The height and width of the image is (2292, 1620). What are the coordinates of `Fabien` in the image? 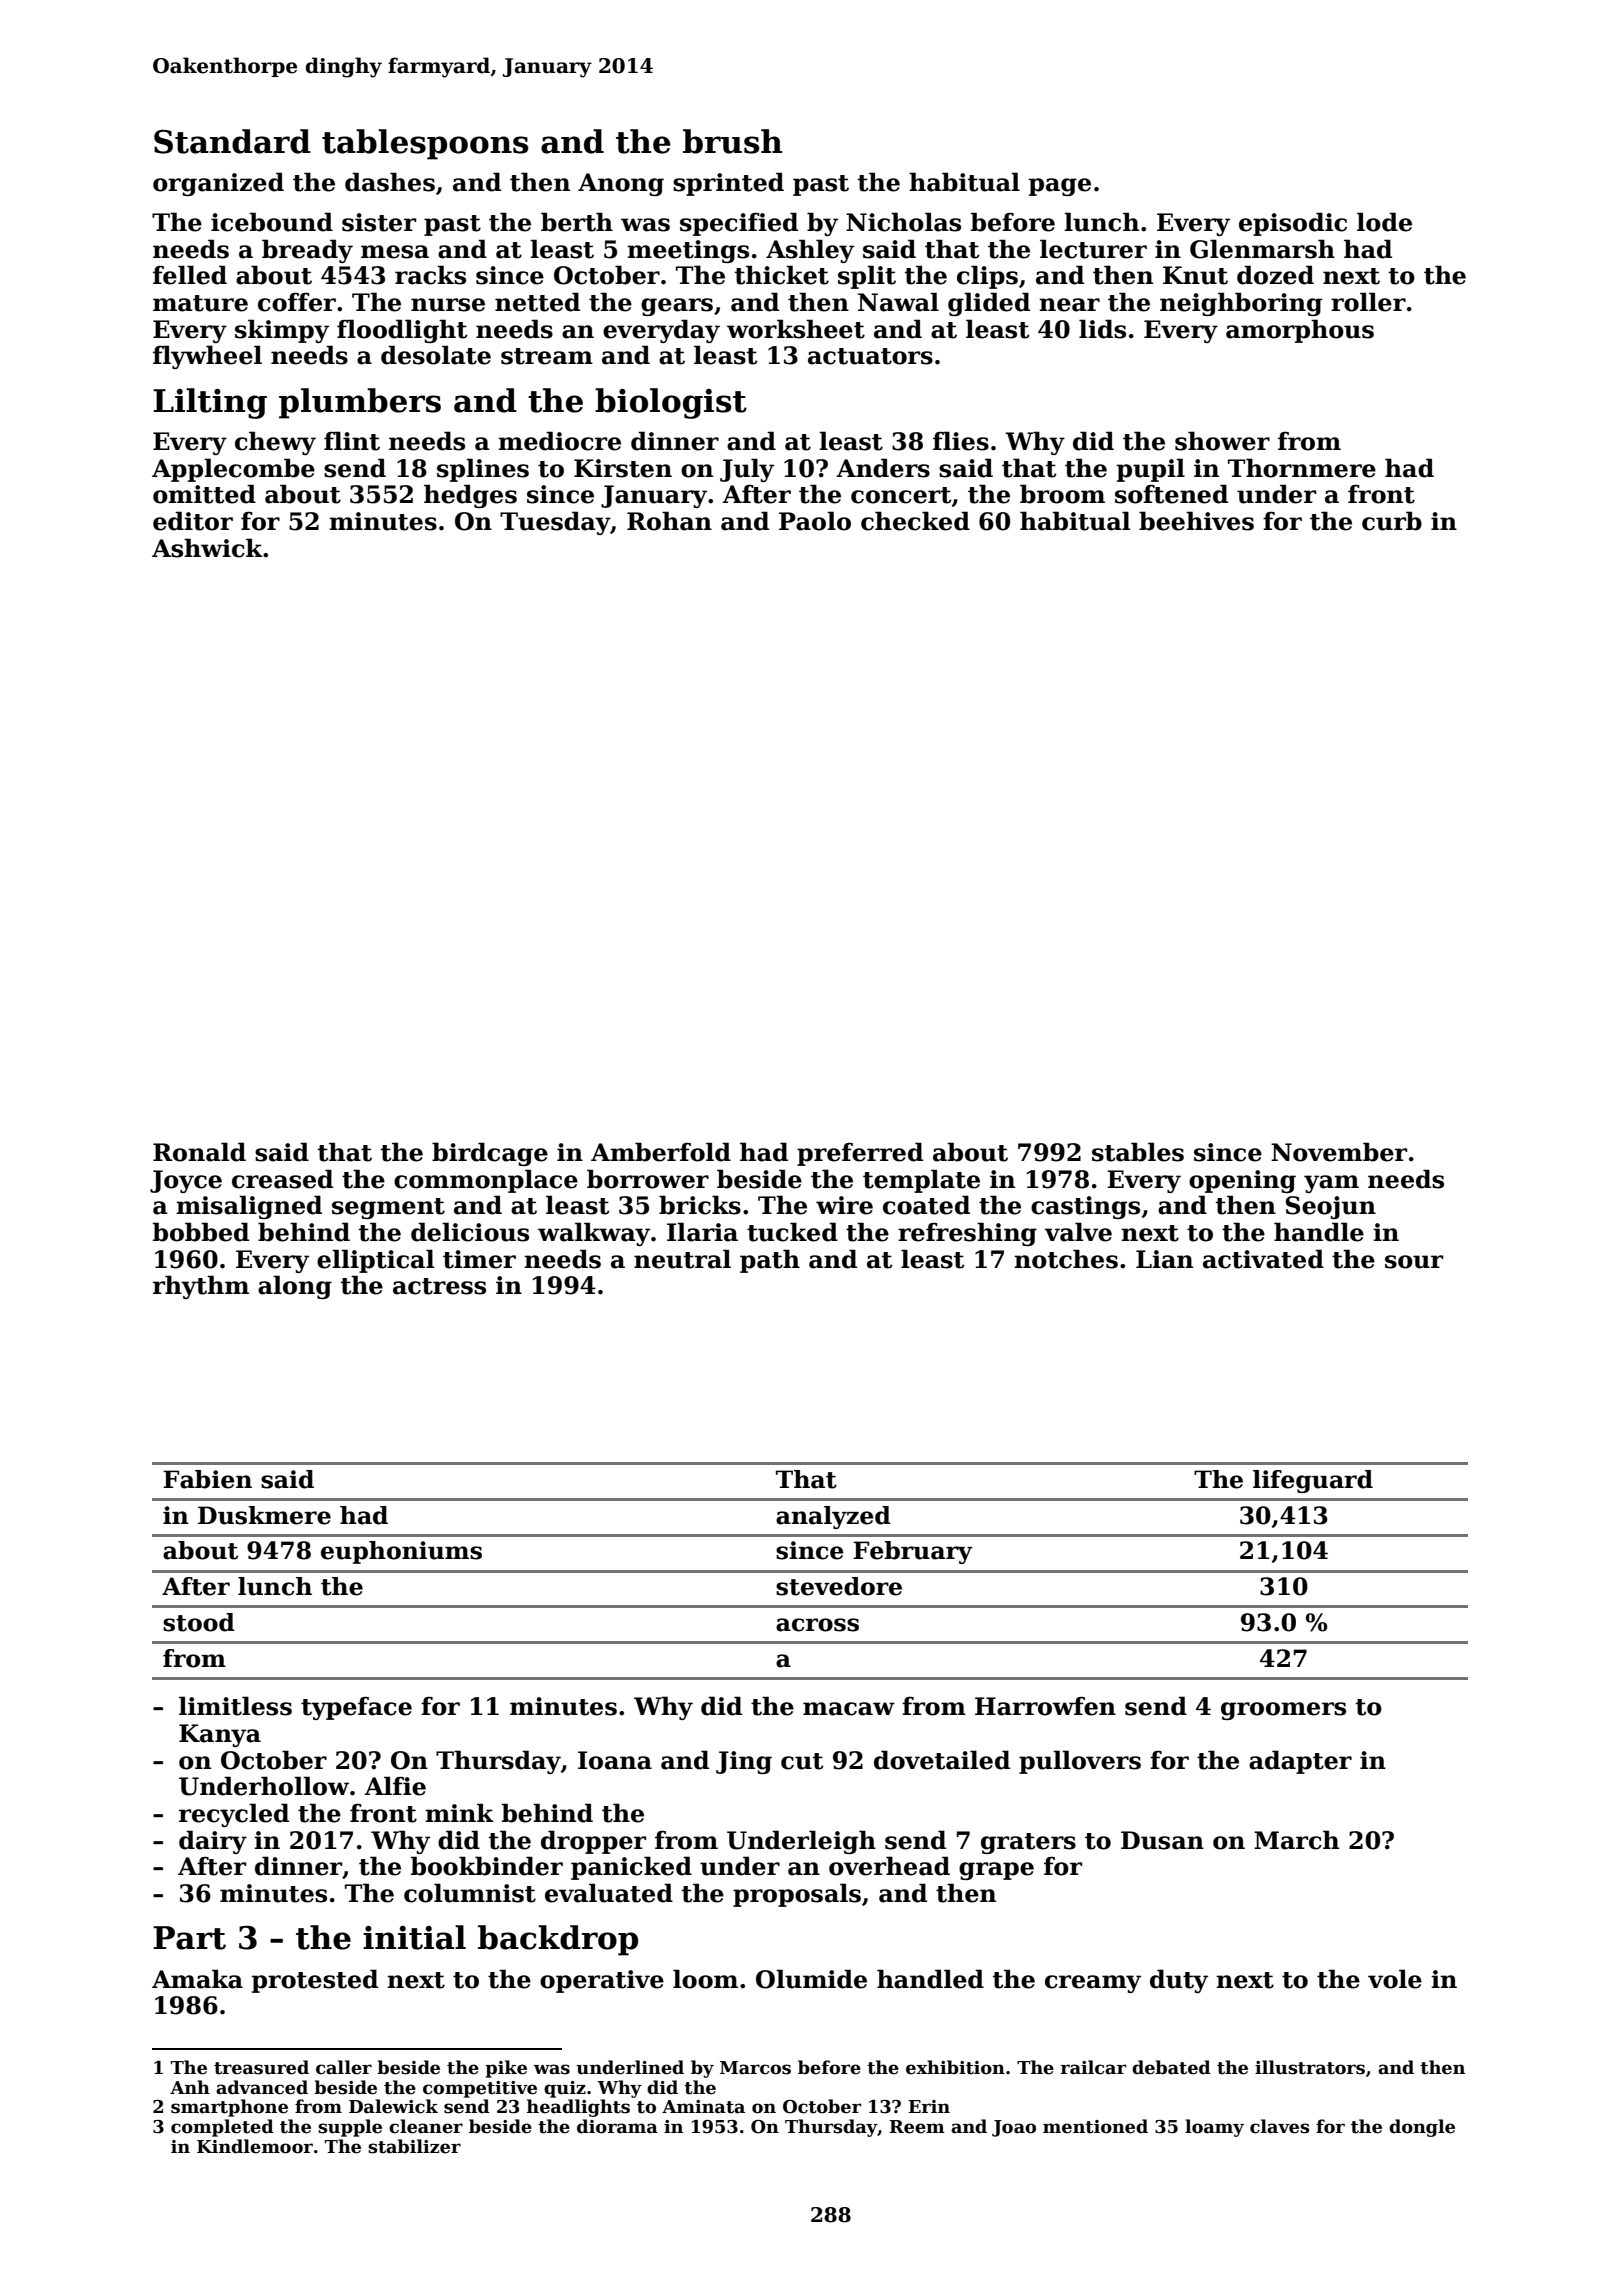 It's located at (207, 1479).
